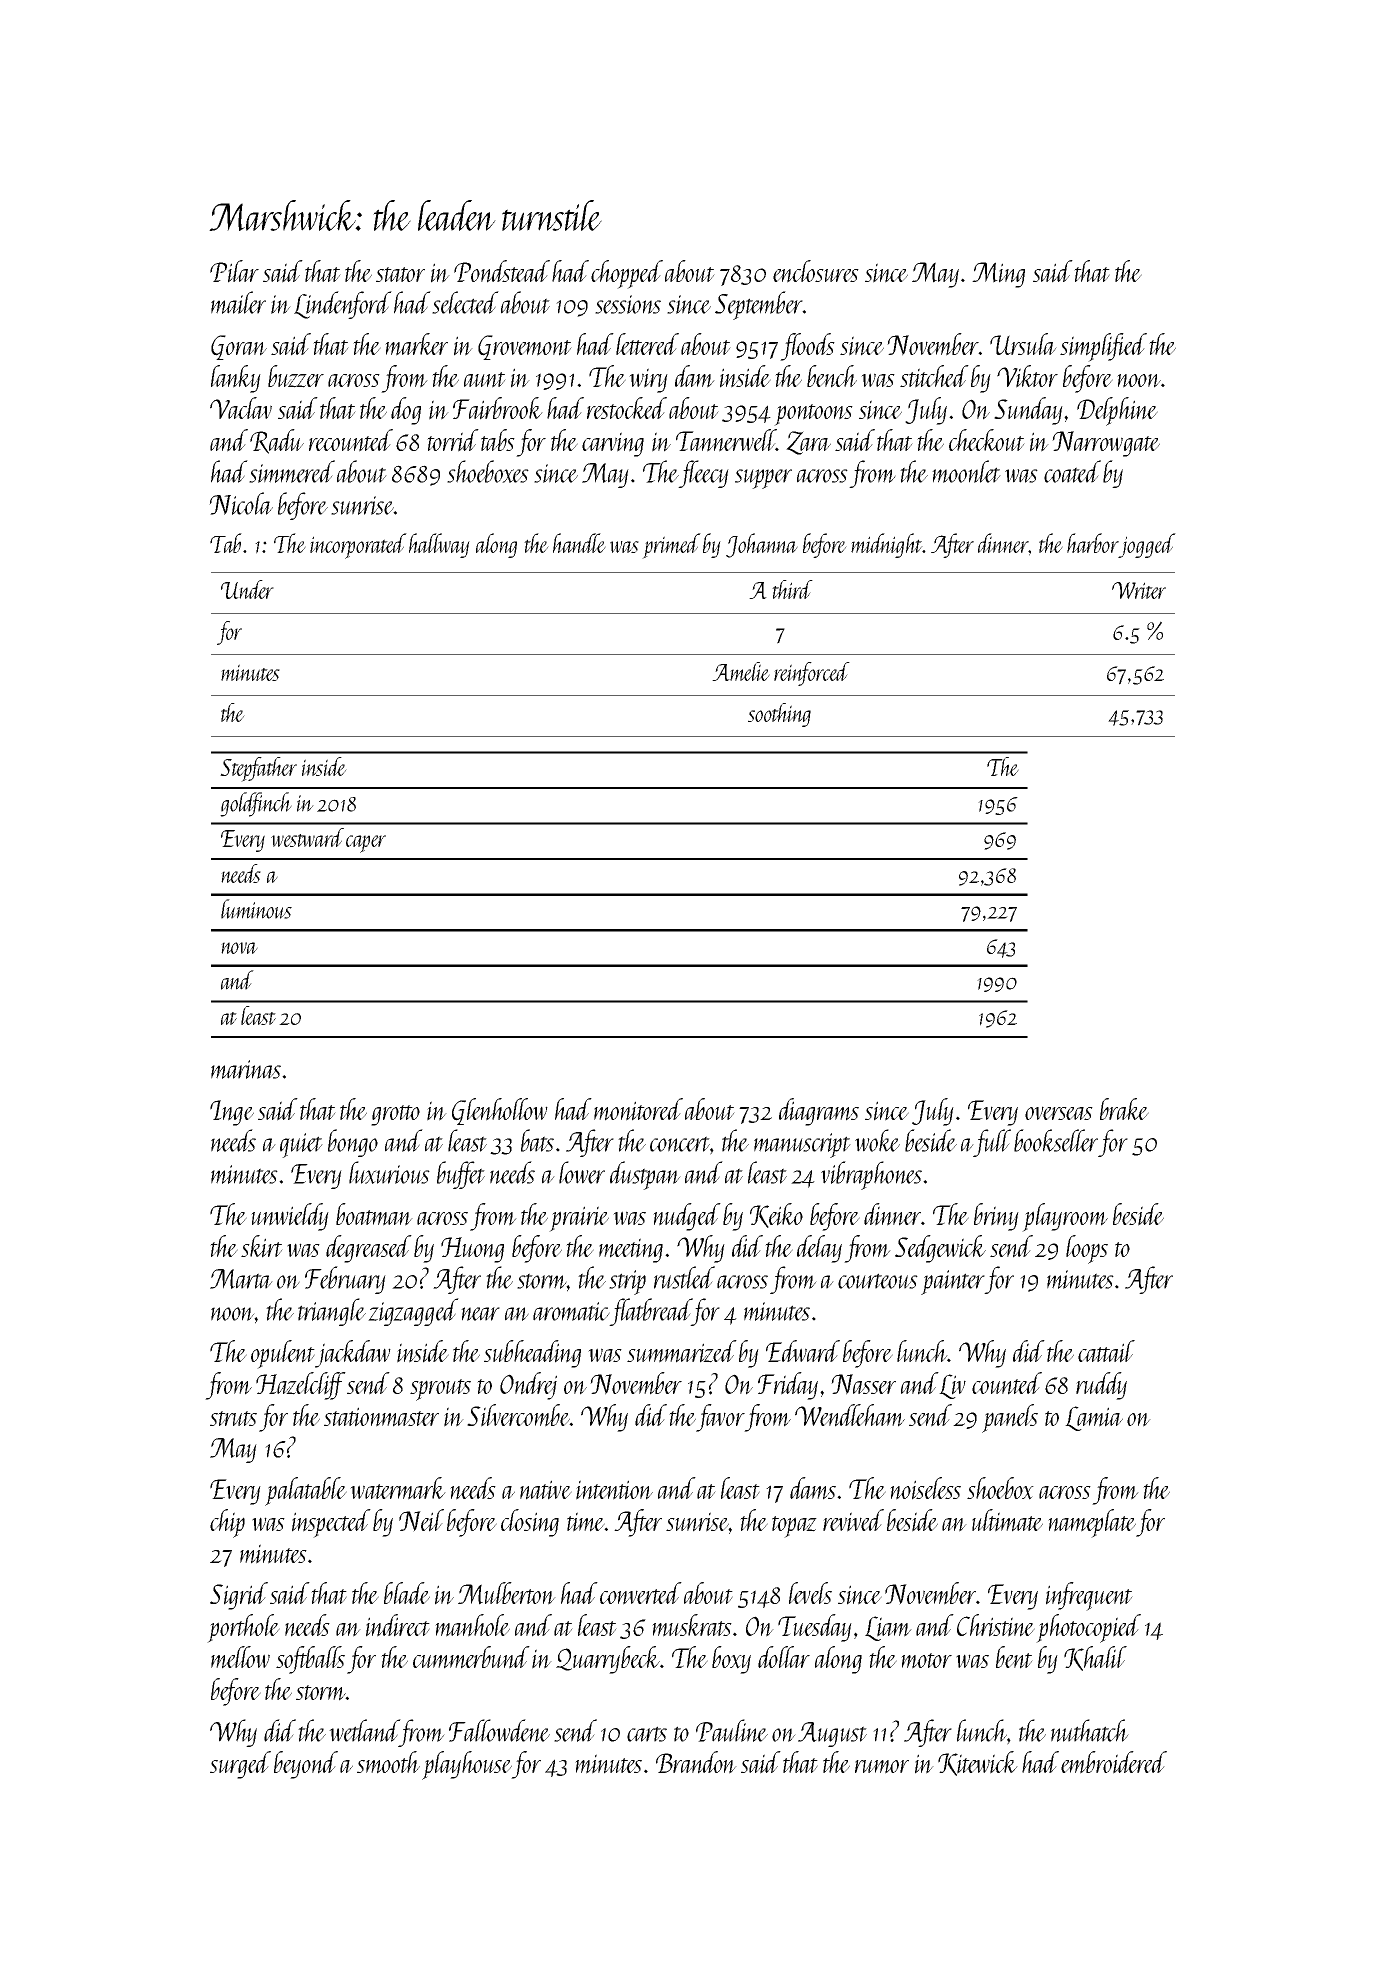  Describe the element at coordinates (502, 271) in the image. I see `Pondstead` at that location.
